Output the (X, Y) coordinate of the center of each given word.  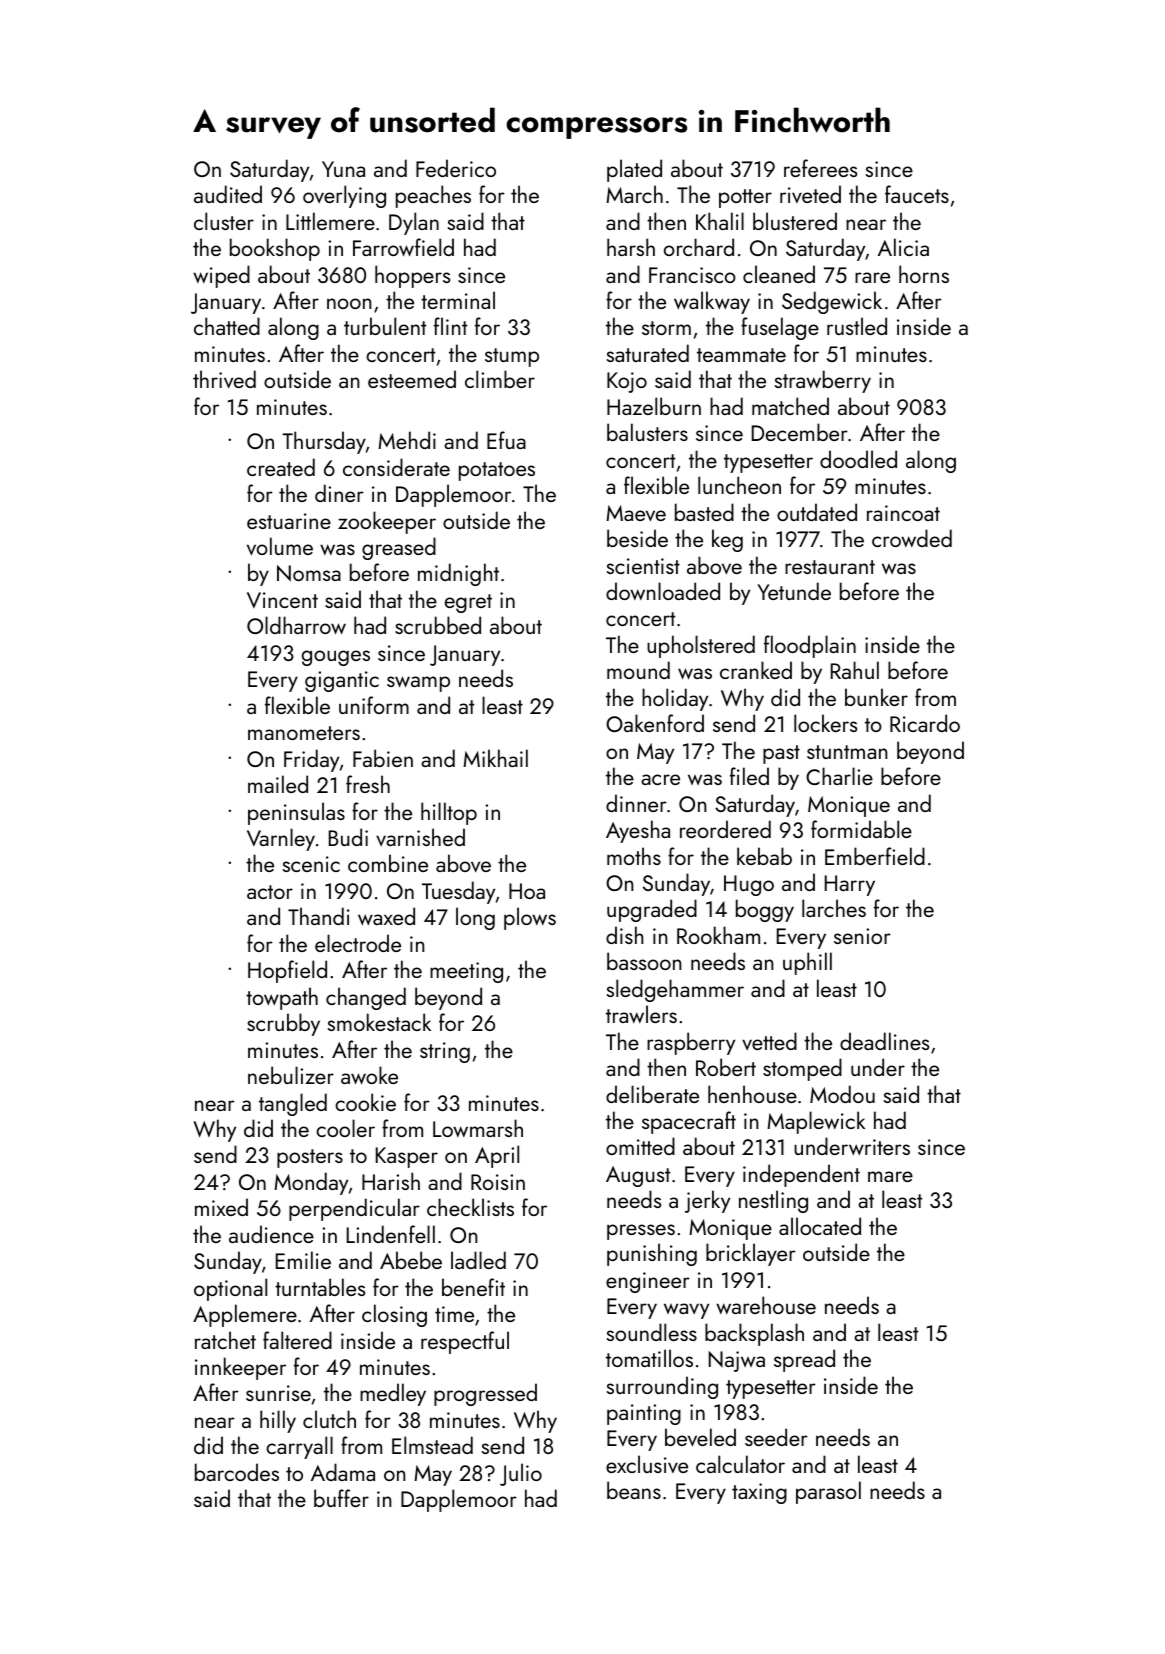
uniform (374, 705)
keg (727, 540)
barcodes (237, 1472)
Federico (456, 168)
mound (638, 670)
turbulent (385, 326)
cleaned (779, 274)
